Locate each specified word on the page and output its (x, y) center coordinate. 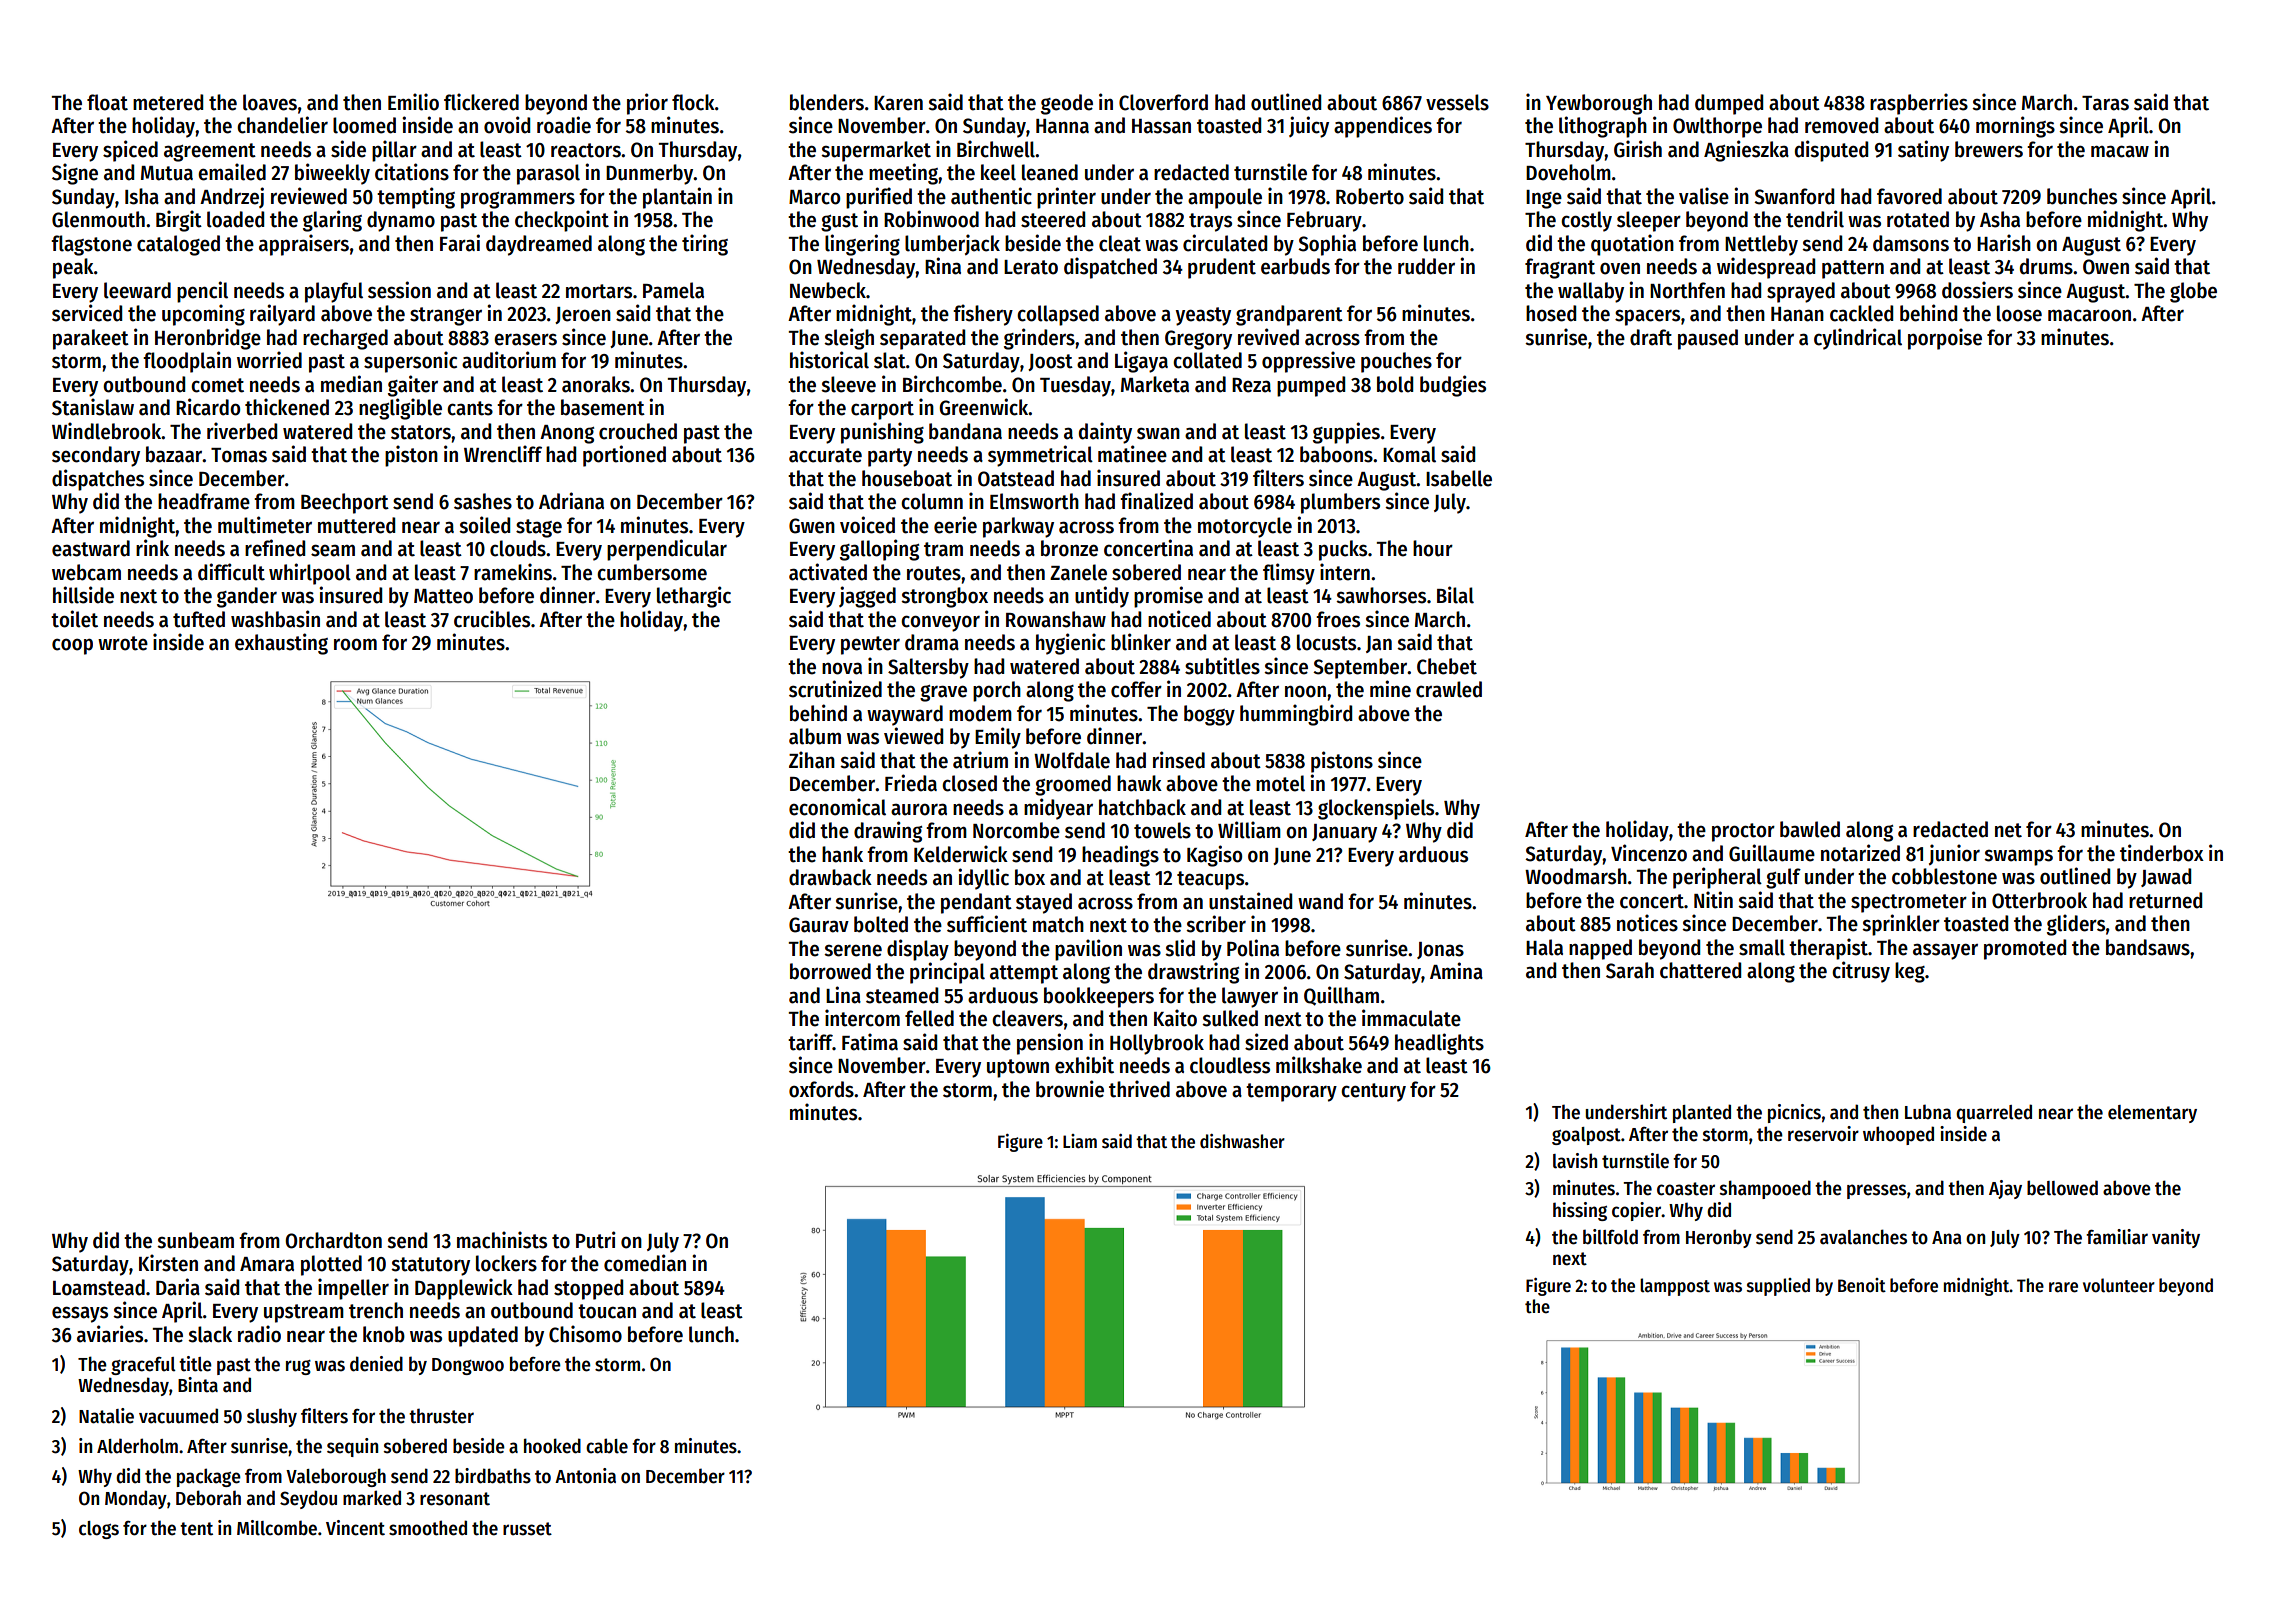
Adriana (571, 501)
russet (527, 1529)
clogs (99, 1530)
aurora (919, 809)
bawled (1810, 829)
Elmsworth (1034, 501)
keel (998, 172)
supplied (1778, 1287)
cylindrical (1858, 339)
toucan (607, 1311)
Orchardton (333, 1240)
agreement (210, 152)
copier (1636, 1211)
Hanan (1797, 314)
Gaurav (819, 925)
